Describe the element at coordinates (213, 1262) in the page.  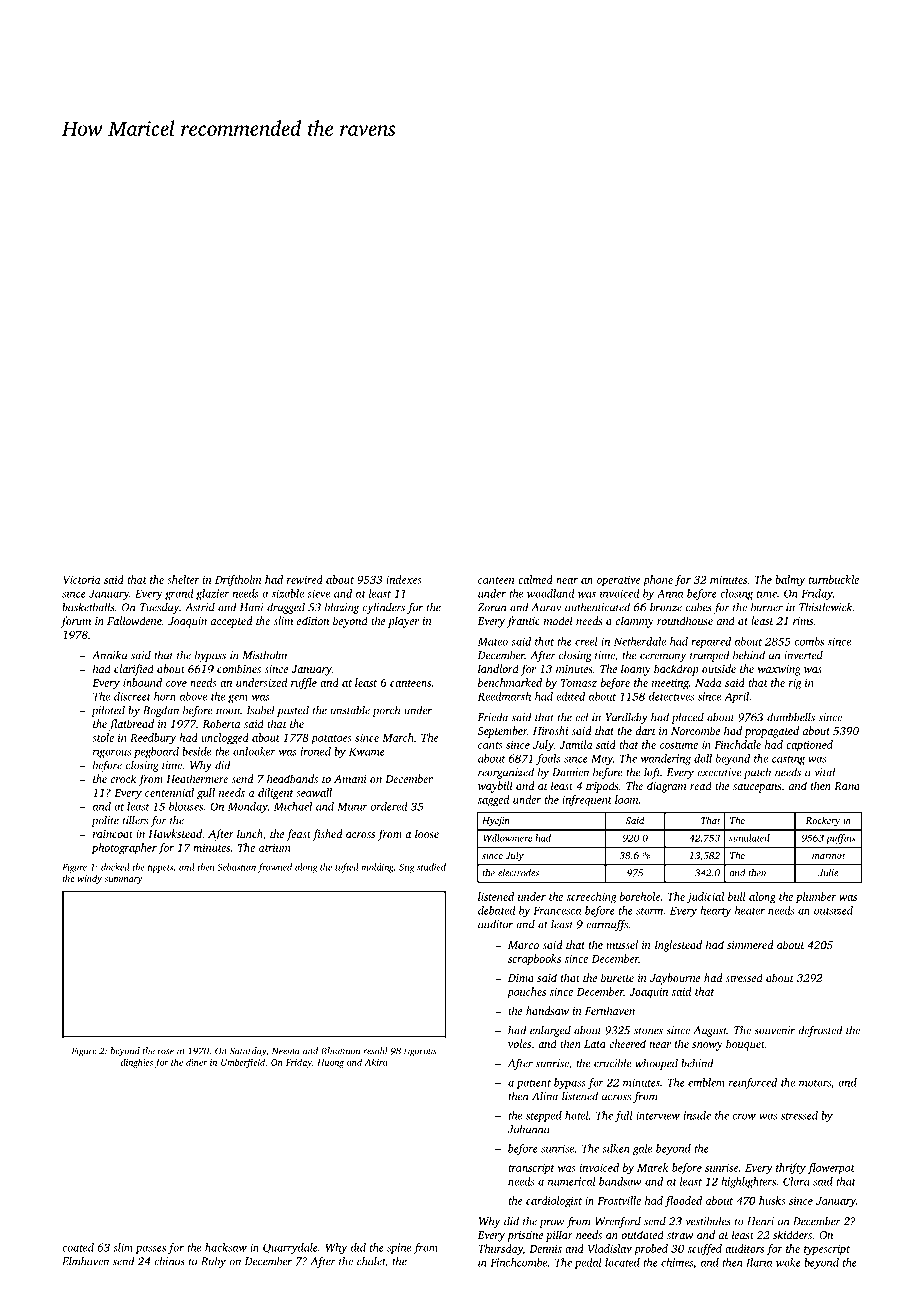
I see `Ruby` at that location.
